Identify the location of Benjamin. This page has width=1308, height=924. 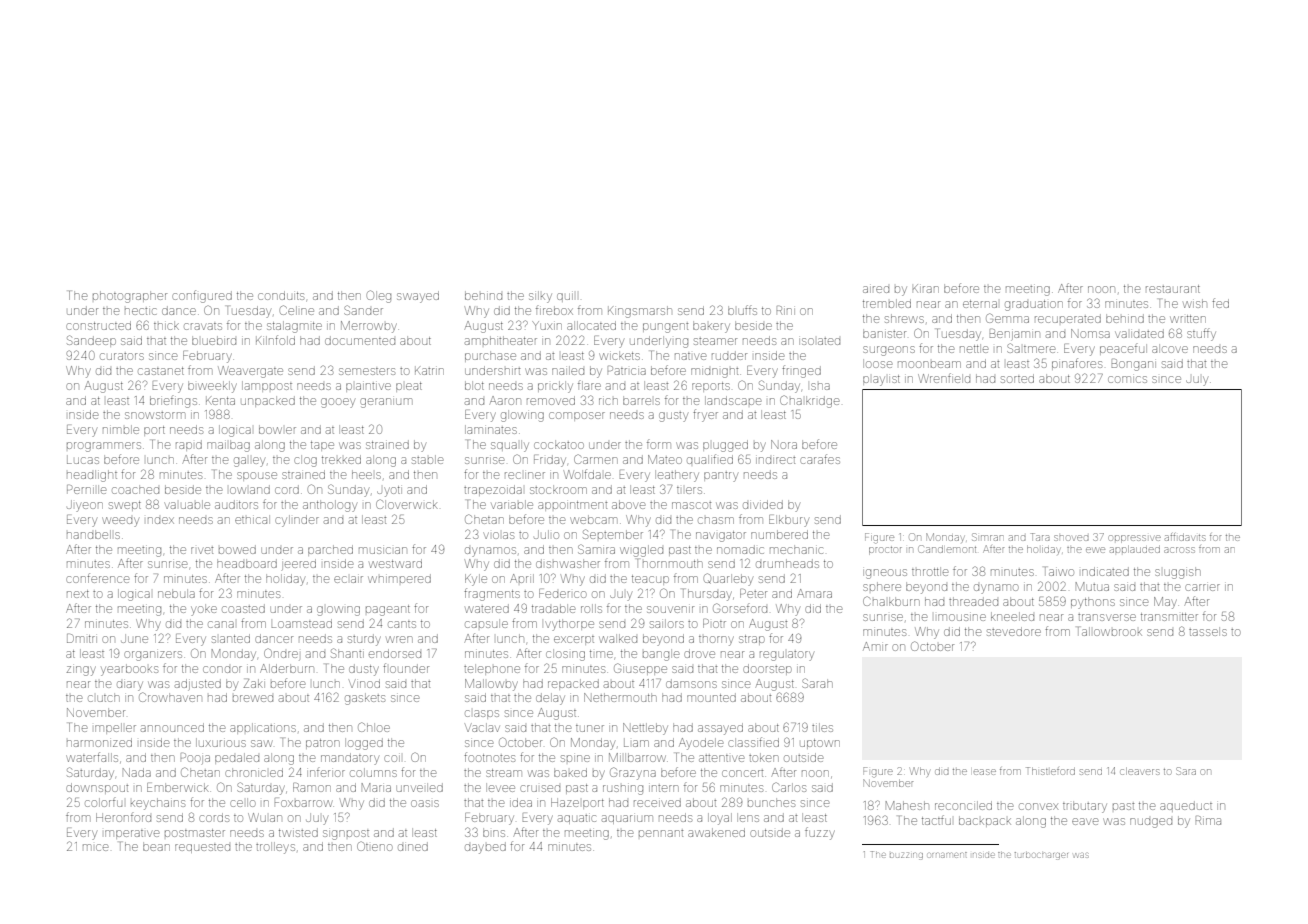
(1014, 335).
